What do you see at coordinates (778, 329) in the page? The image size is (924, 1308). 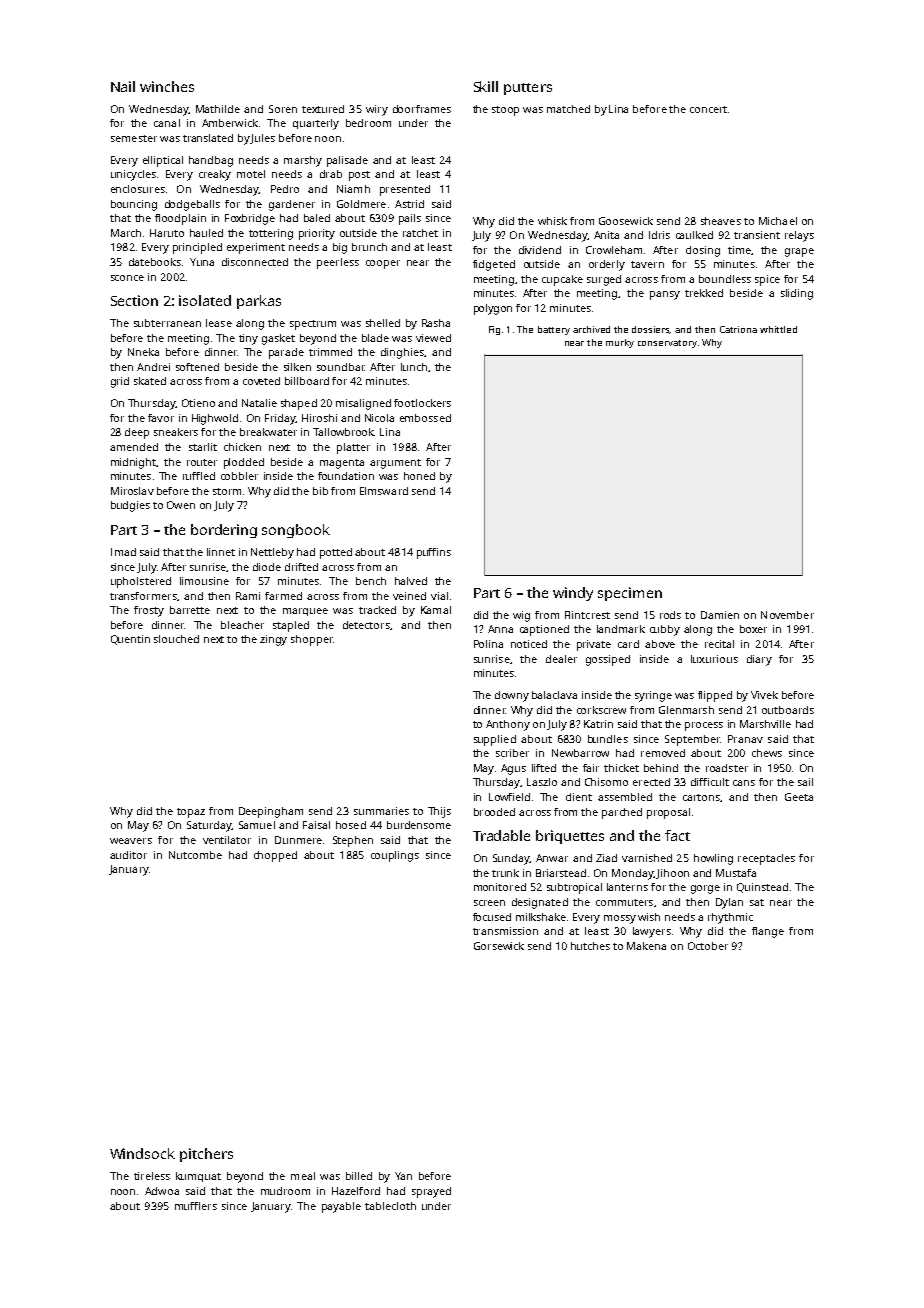 I see `whittled` at bounding box center [778, 329].
